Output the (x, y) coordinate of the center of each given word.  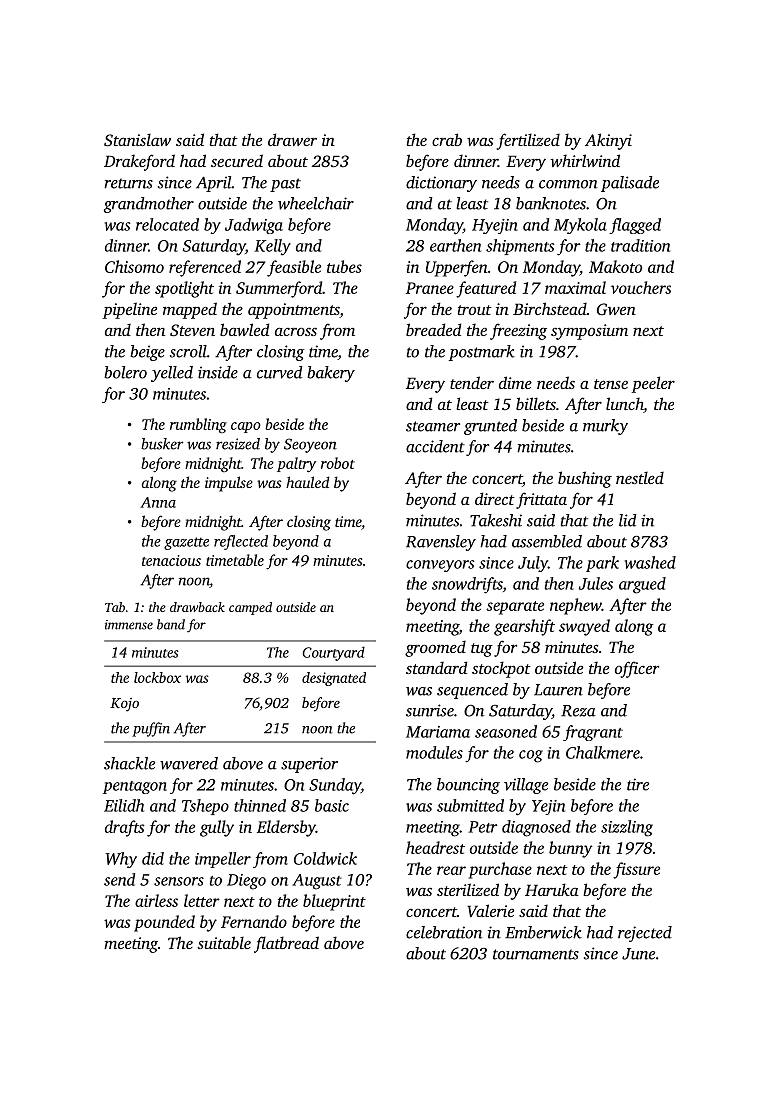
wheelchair (316, 203)
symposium (589, 332)
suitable (224, 942)
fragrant (593, 733)
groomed (435, 648)
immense (129, 625)
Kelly (272, 247)
